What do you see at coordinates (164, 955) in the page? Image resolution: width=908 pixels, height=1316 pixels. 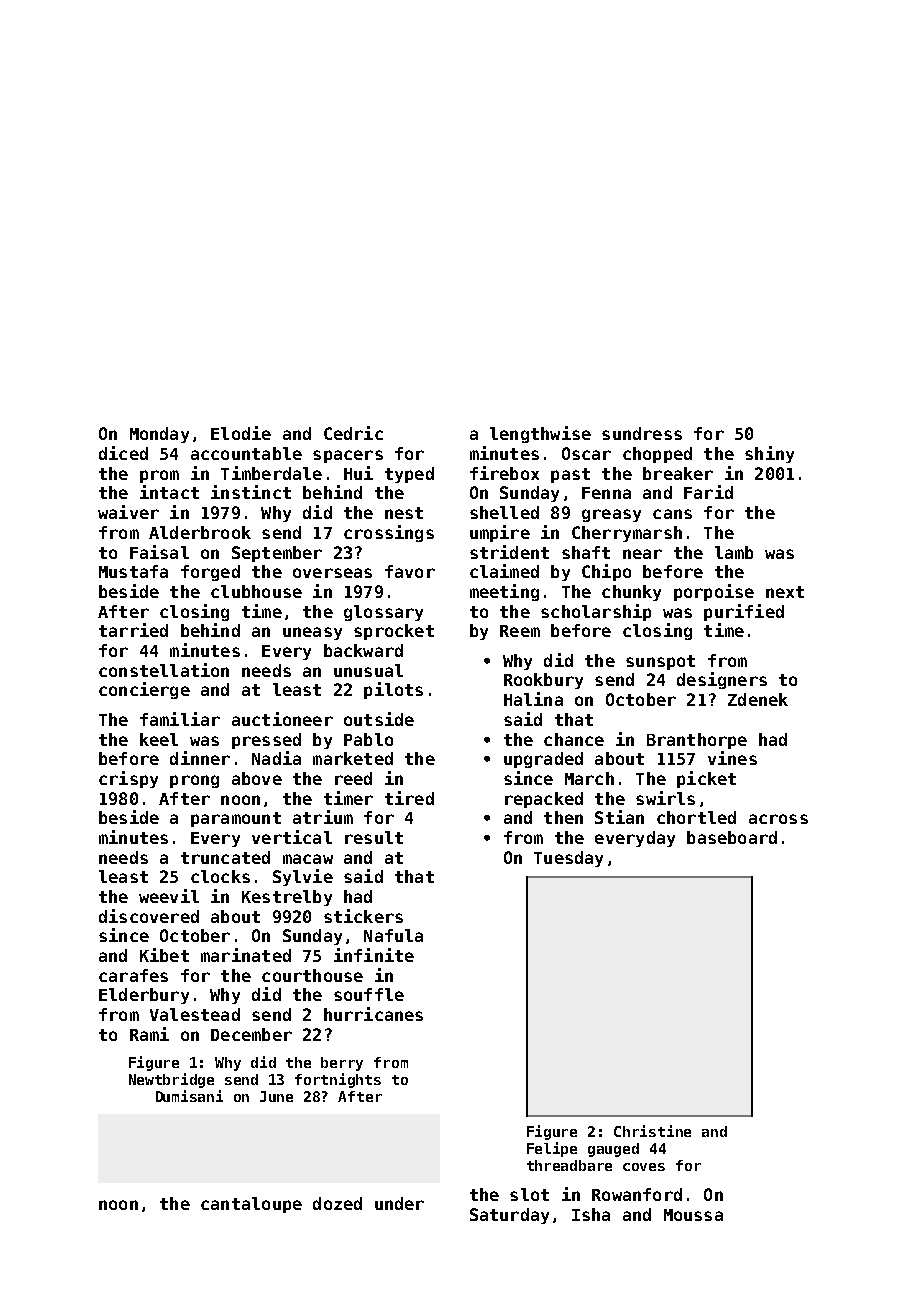 I see `Kibet` at bounding box center [164, 955].
